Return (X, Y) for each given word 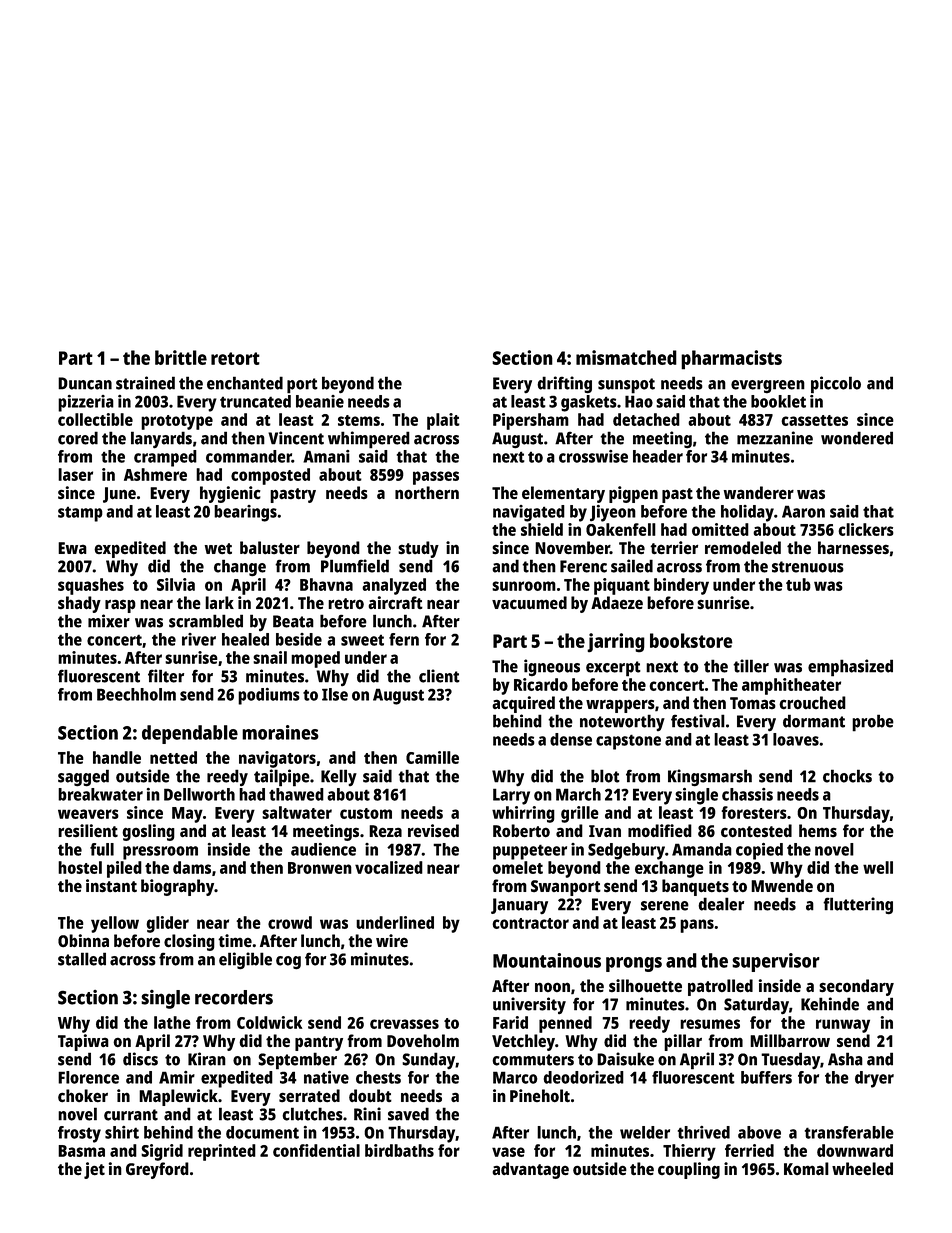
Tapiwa (83, 1042)
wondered (857, 438)
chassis (747, 794)
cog (288, 963)
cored (78, 438)
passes (436, 478)
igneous (552, 668)
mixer (109, 621)
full (102, 849)
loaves (796, 739)
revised (433, 831)
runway (843, 1026)
